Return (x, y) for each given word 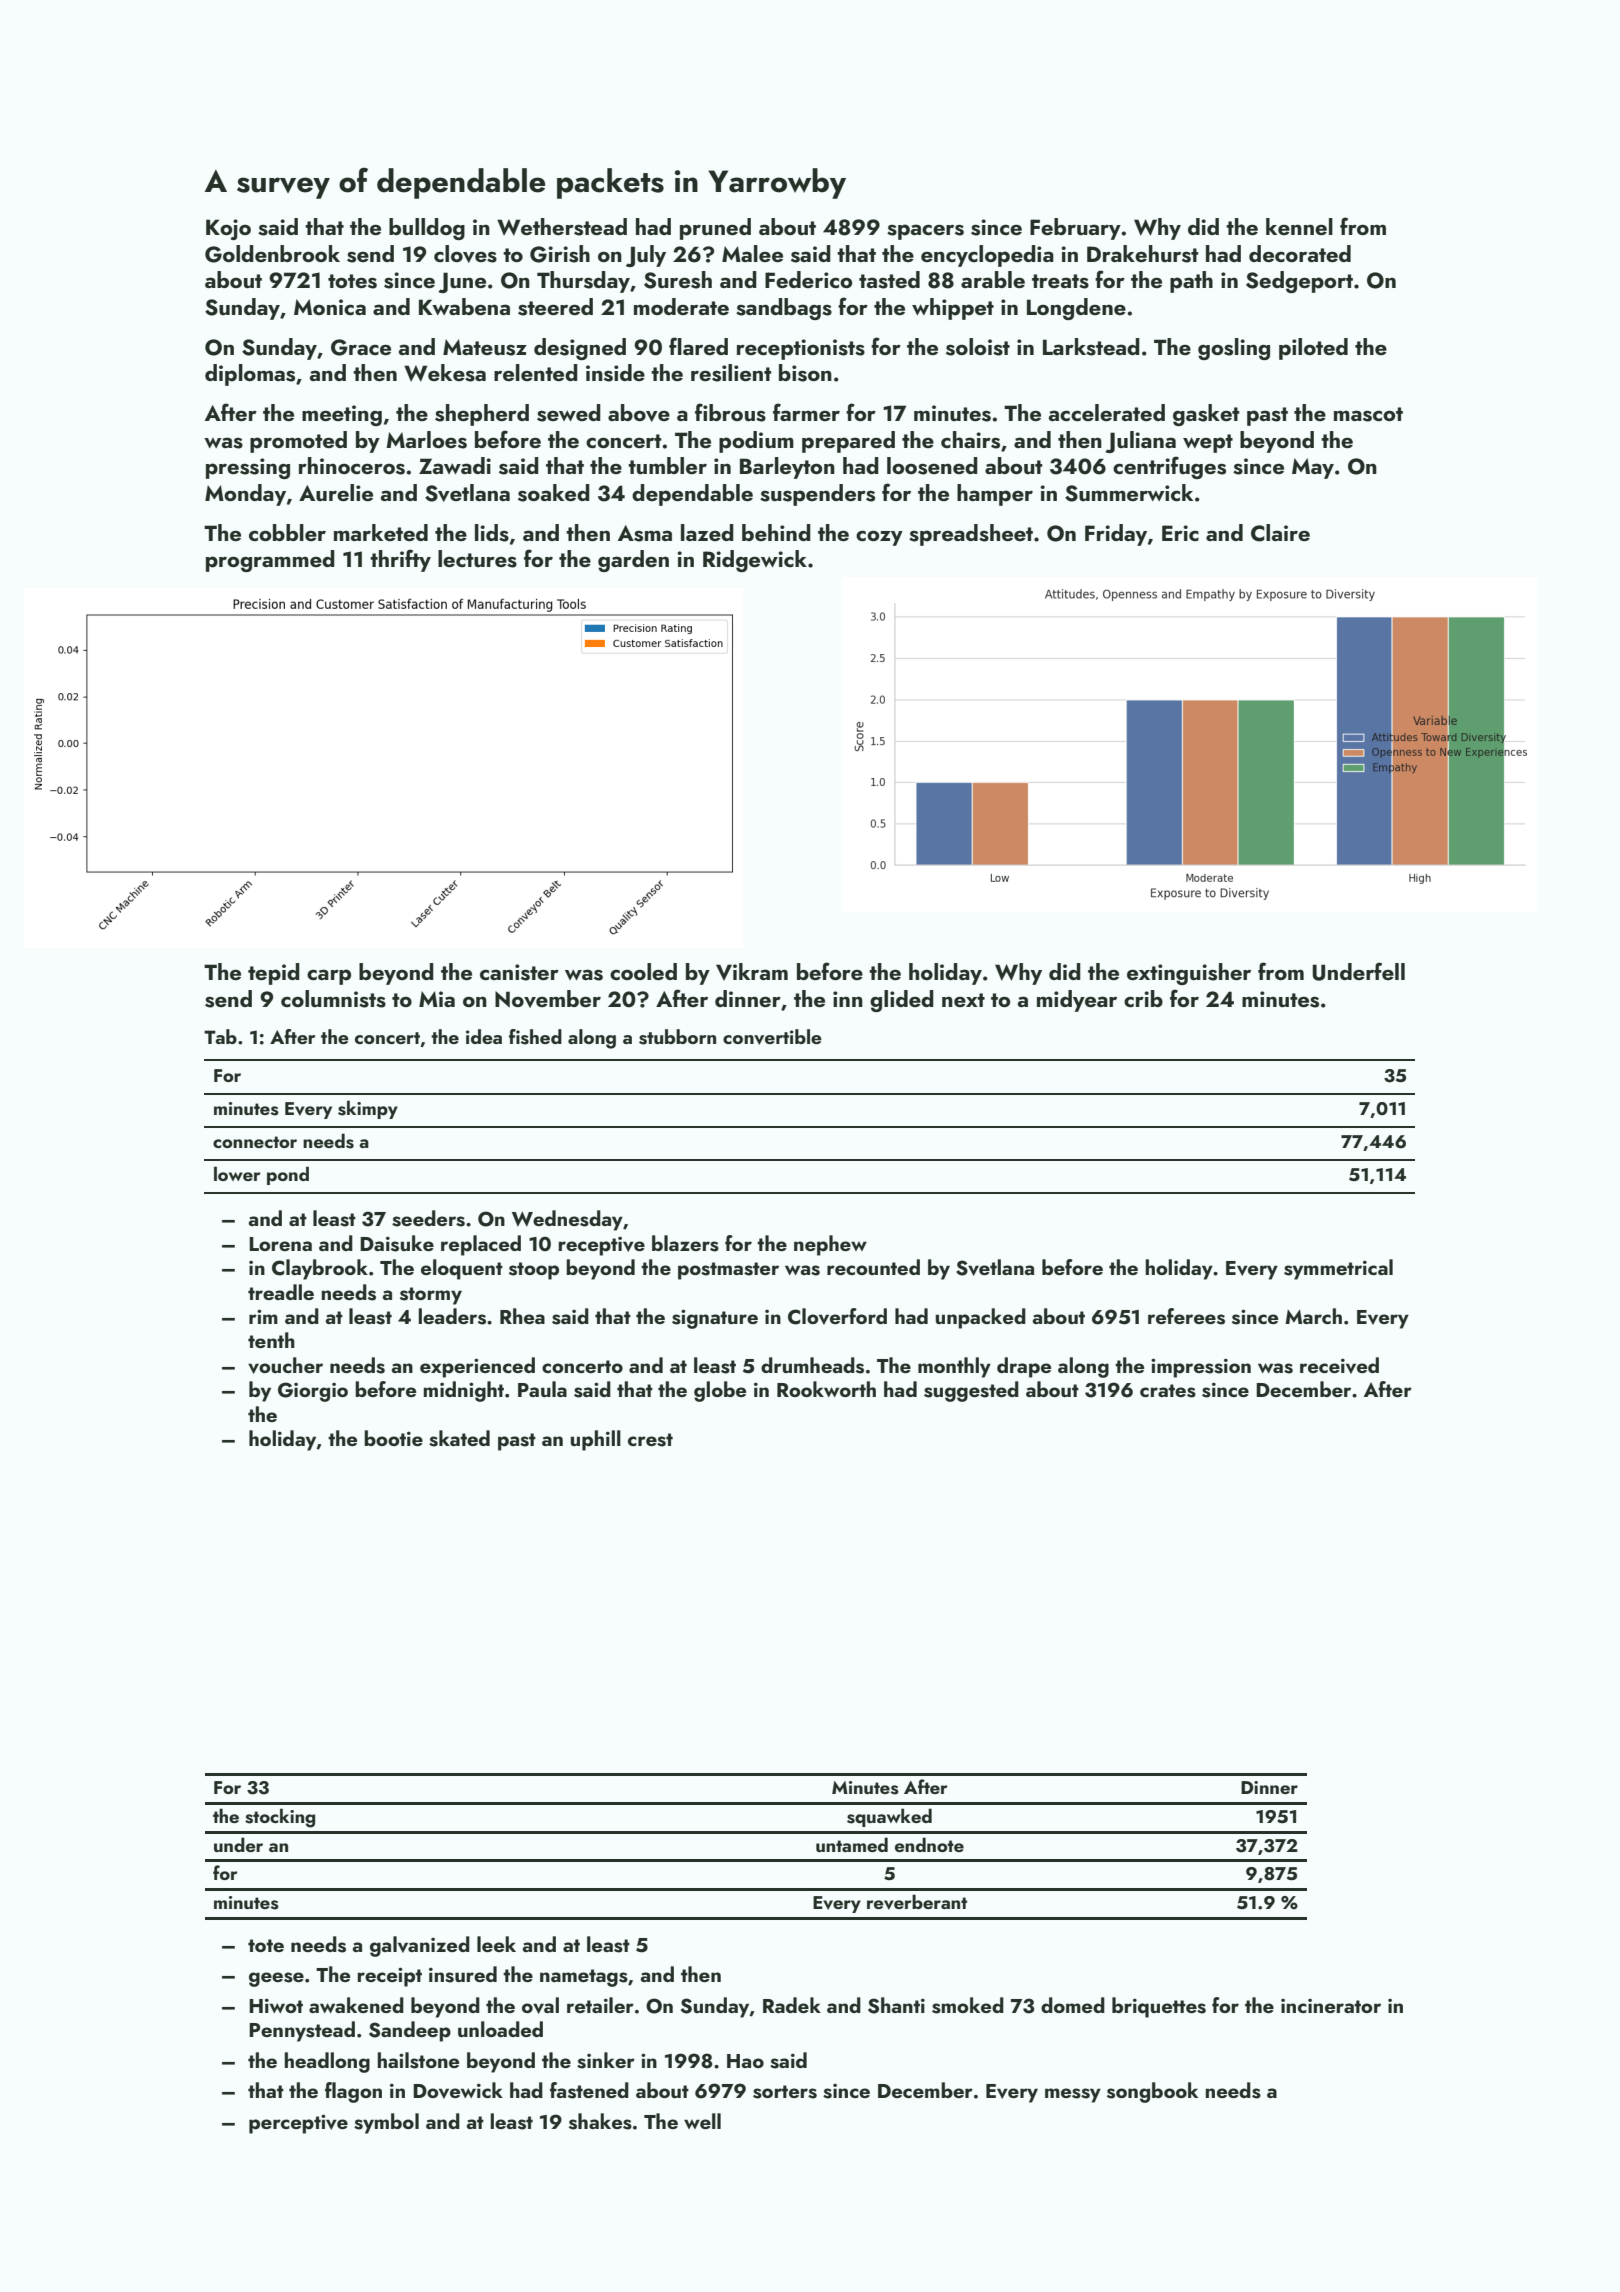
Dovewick (458, 2090)
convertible (772, 1037)
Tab (220, 1036)
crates (1168, 1391)
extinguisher (1189, 974)
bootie (393, 1438)
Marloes (426, 440)
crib (1143, 998)
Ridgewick (755, 561)
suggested (971, 1391)
